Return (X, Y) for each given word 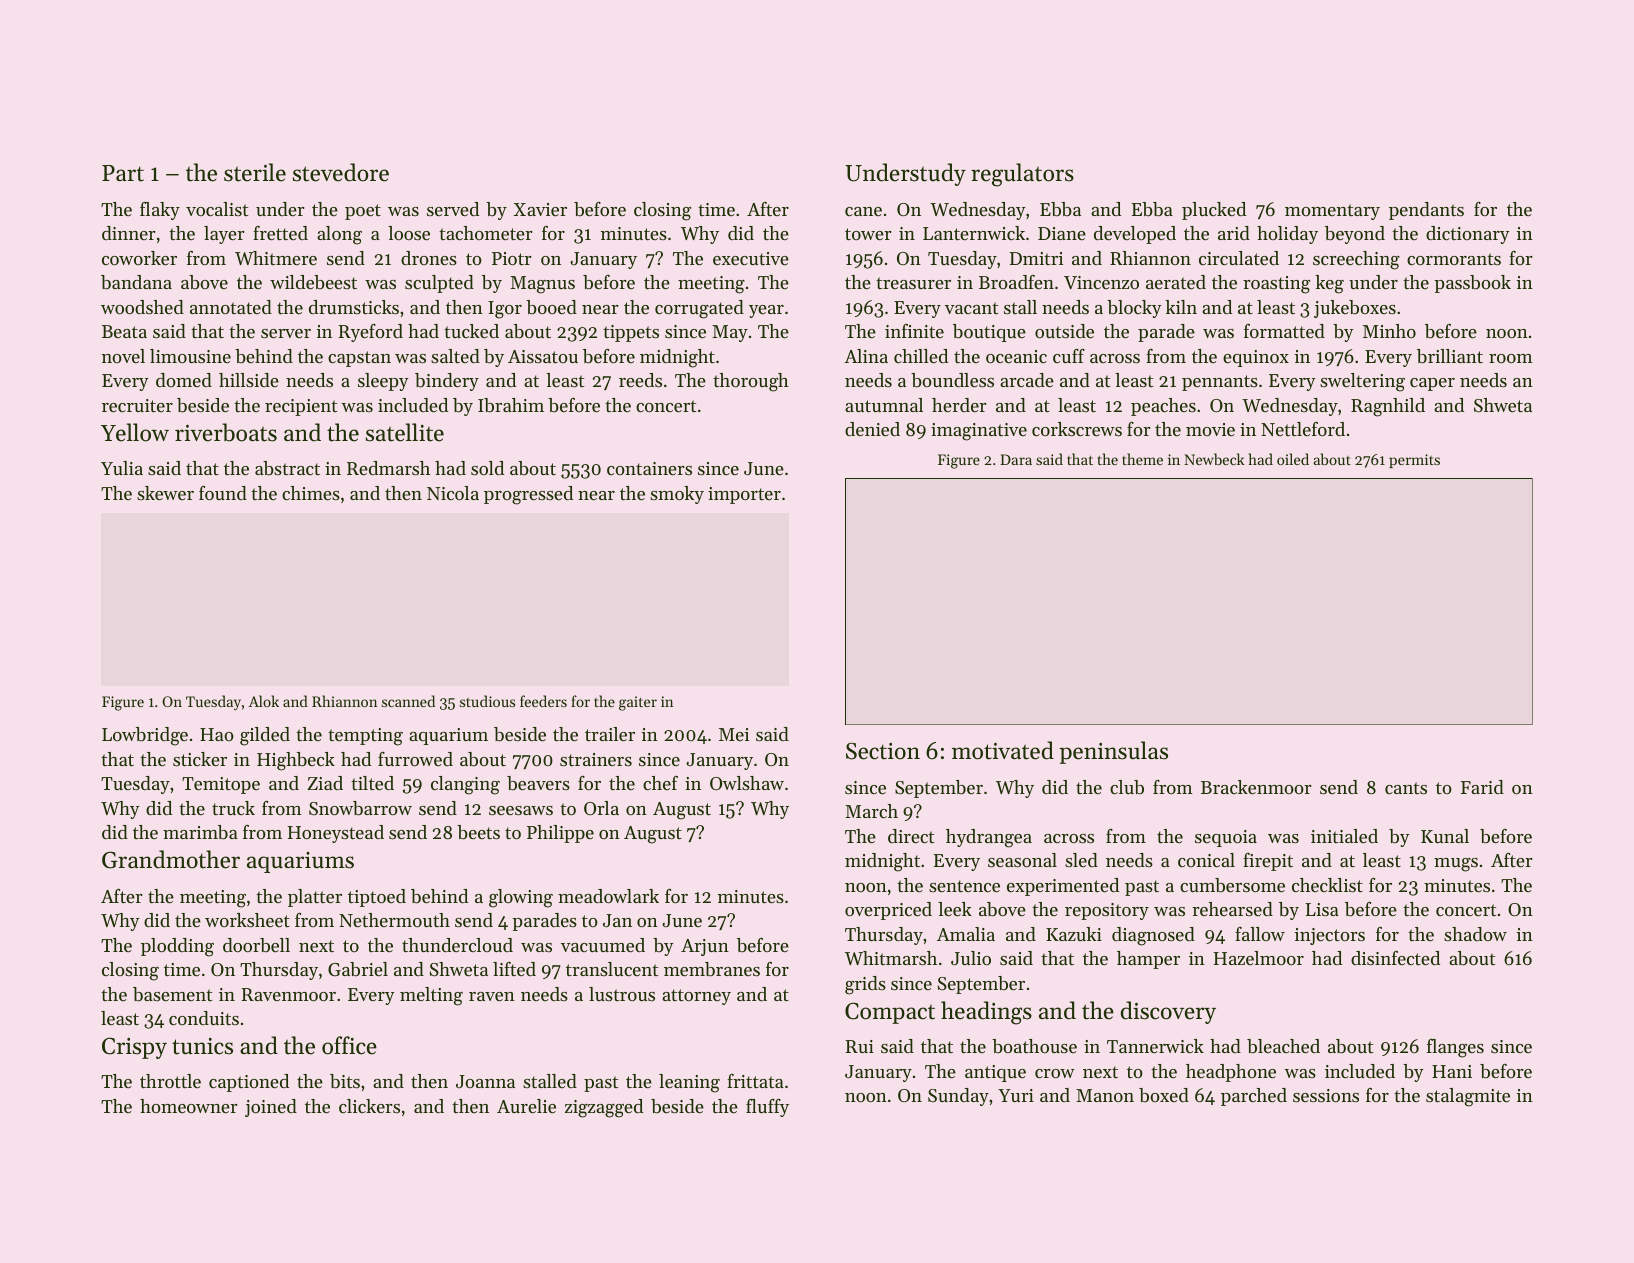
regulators (1022, 175)
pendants (1426, 211)
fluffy (767, 1108)
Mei (734, 734)
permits (1414, 461)
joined (271, 1108)
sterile (255, 172)
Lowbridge (145, 736)
